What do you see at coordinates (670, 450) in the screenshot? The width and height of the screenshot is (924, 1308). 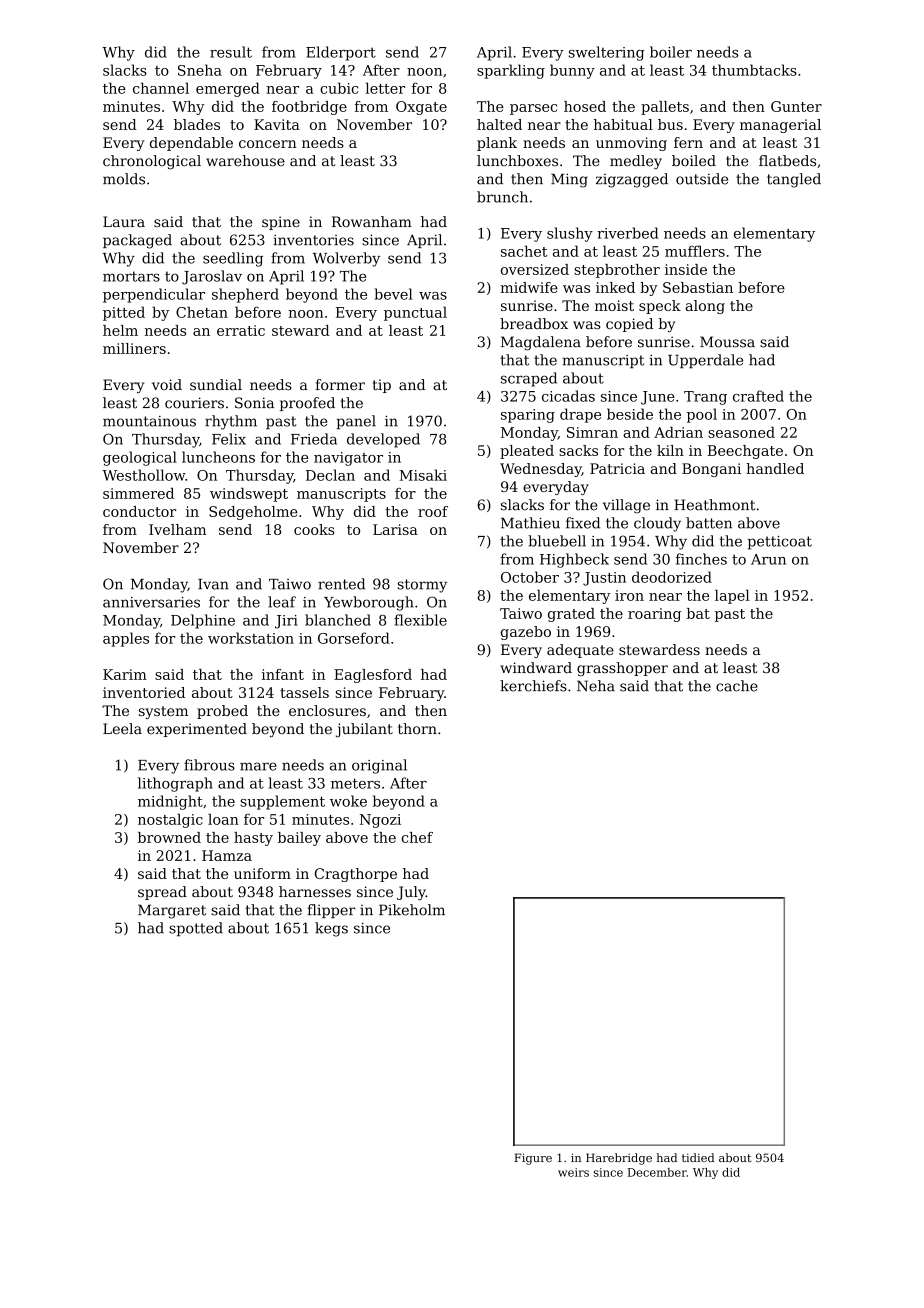 I see `kiln` at bounding box center [670, 450].
